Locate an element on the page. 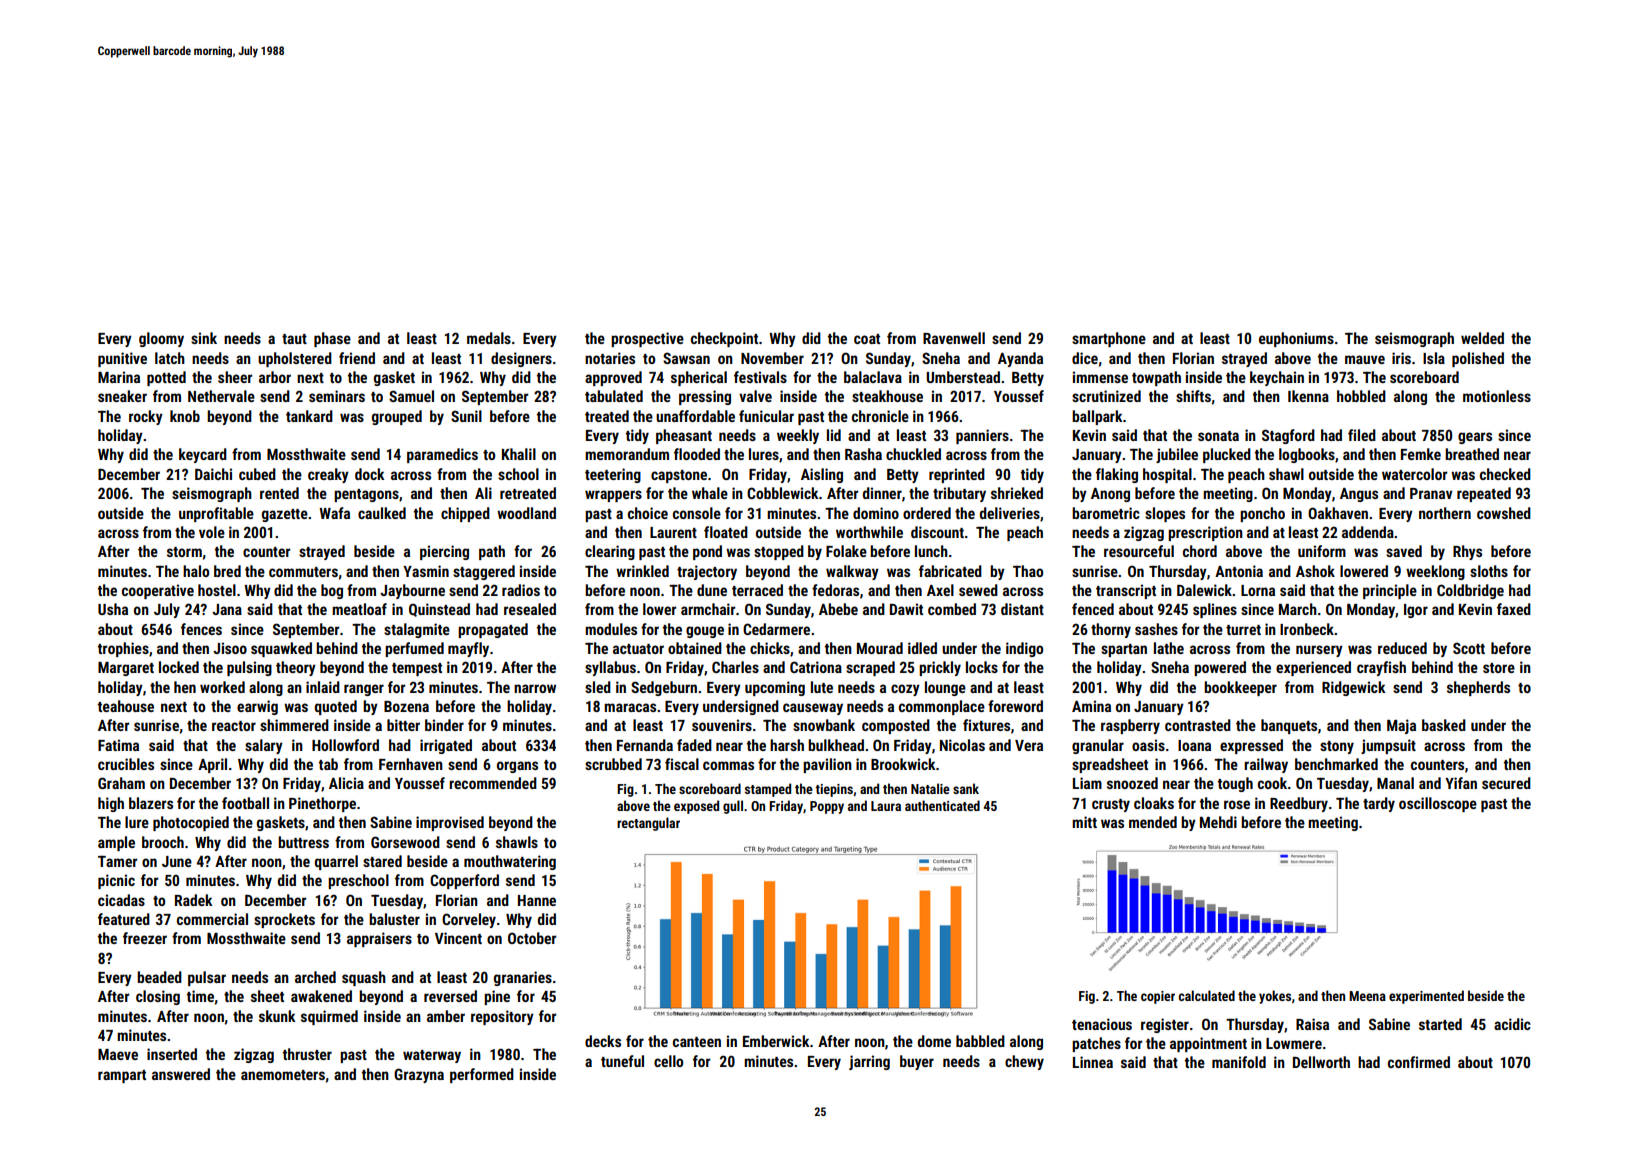  arbor is located at coordinates (275, 377).
